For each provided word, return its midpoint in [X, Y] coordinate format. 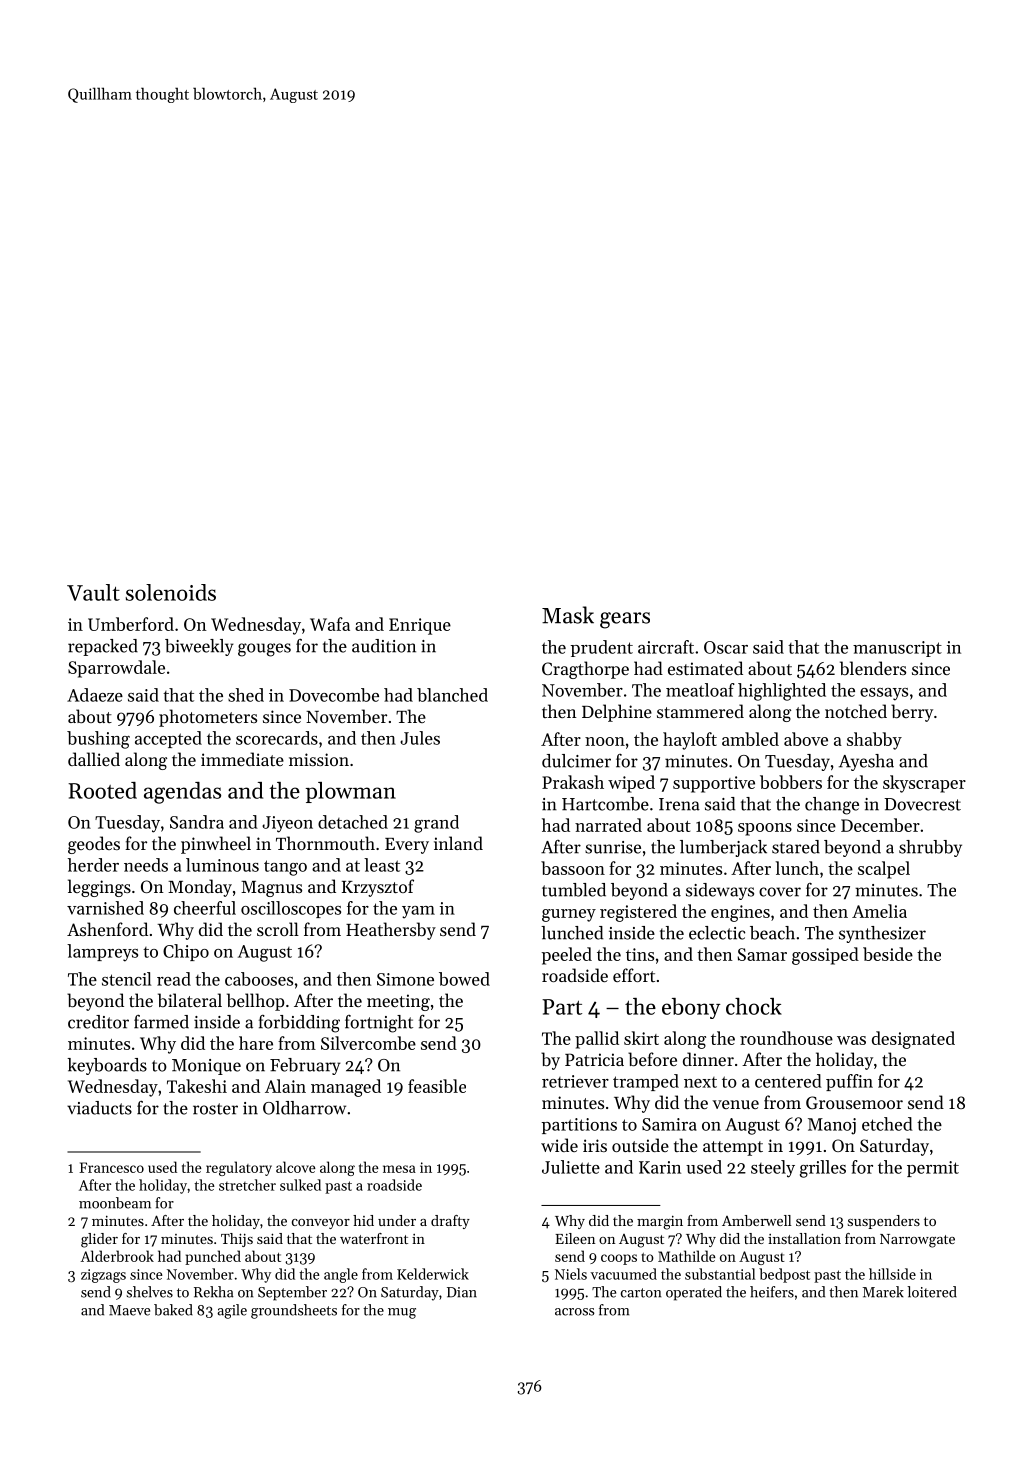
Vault [93, 592]
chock [754, 1006]
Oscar [726, 647]
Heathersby [391, 931]
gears [625, 620]
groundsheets [294, 1311]
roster [215, 1109]
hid [363, 1220]
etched [887, 1124]
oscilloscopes [291, 909]
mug [402, 1313]
